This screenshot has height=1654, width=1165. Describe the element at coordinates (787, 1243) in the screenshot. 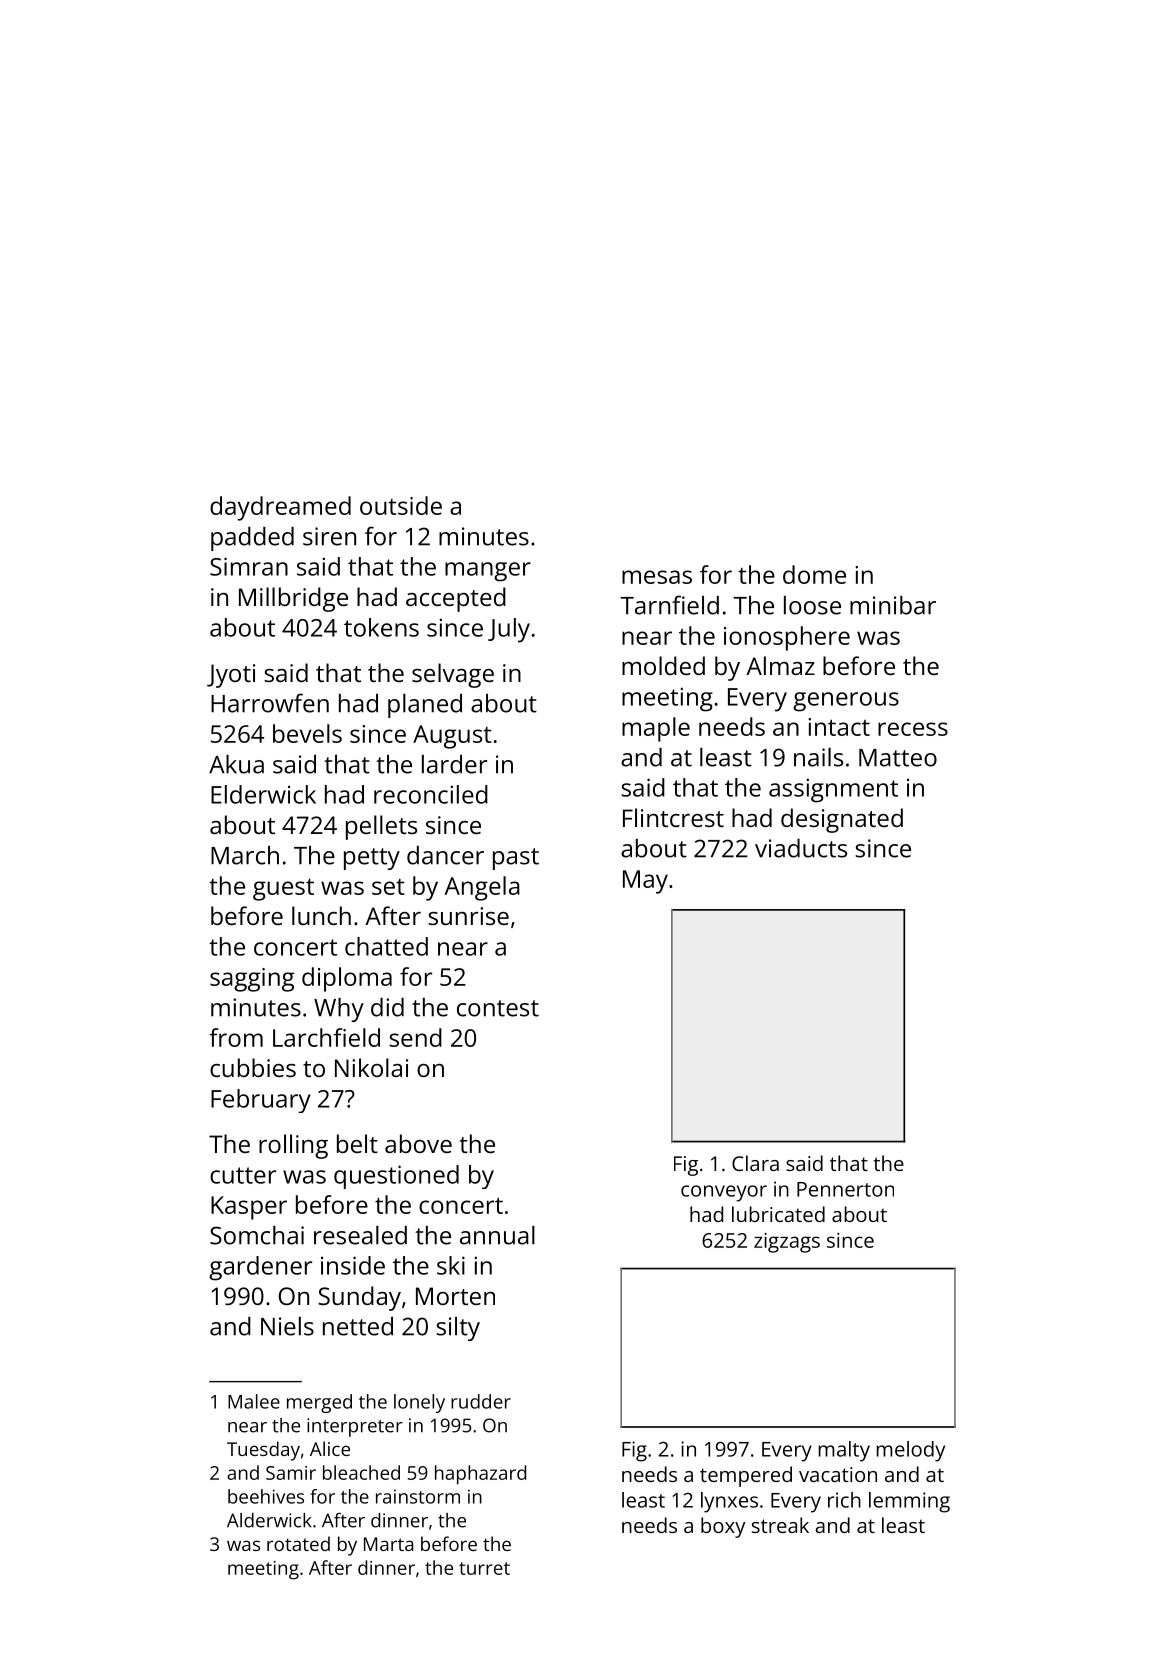

I see `zigzags` at that location.
